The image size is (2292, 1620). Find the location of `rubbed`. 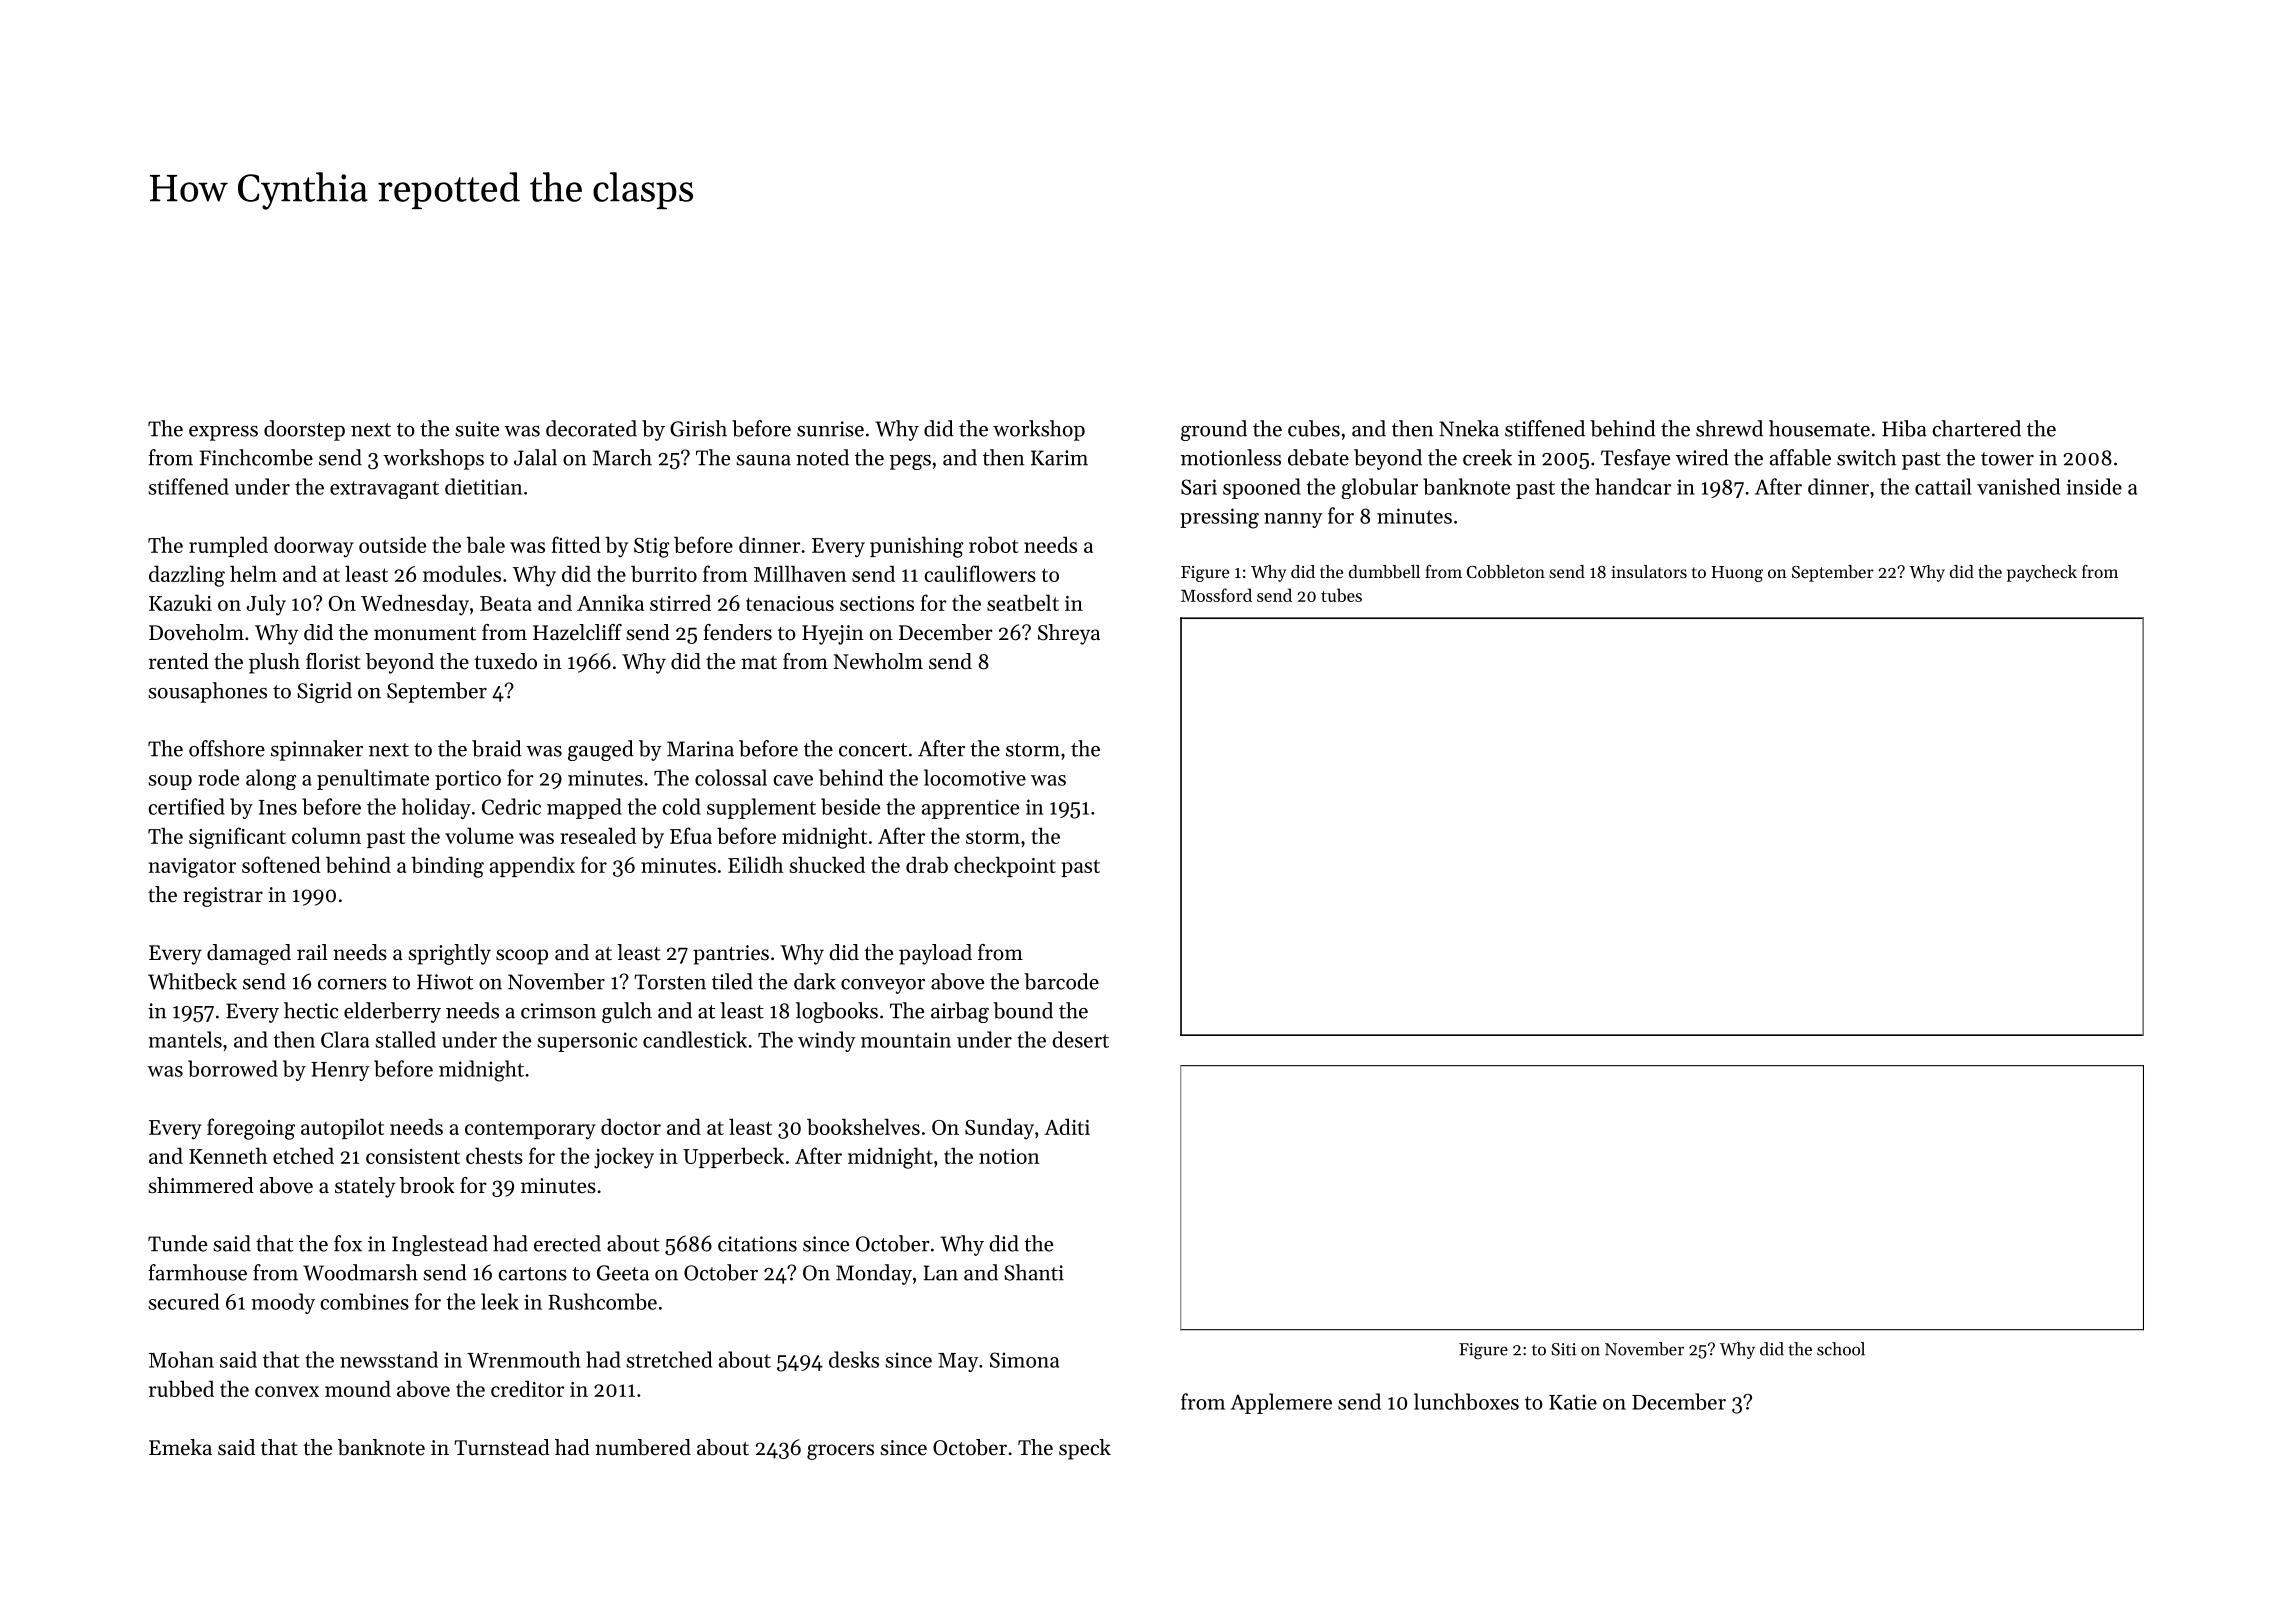

rubbed is located at coordinates (181, 1388).
